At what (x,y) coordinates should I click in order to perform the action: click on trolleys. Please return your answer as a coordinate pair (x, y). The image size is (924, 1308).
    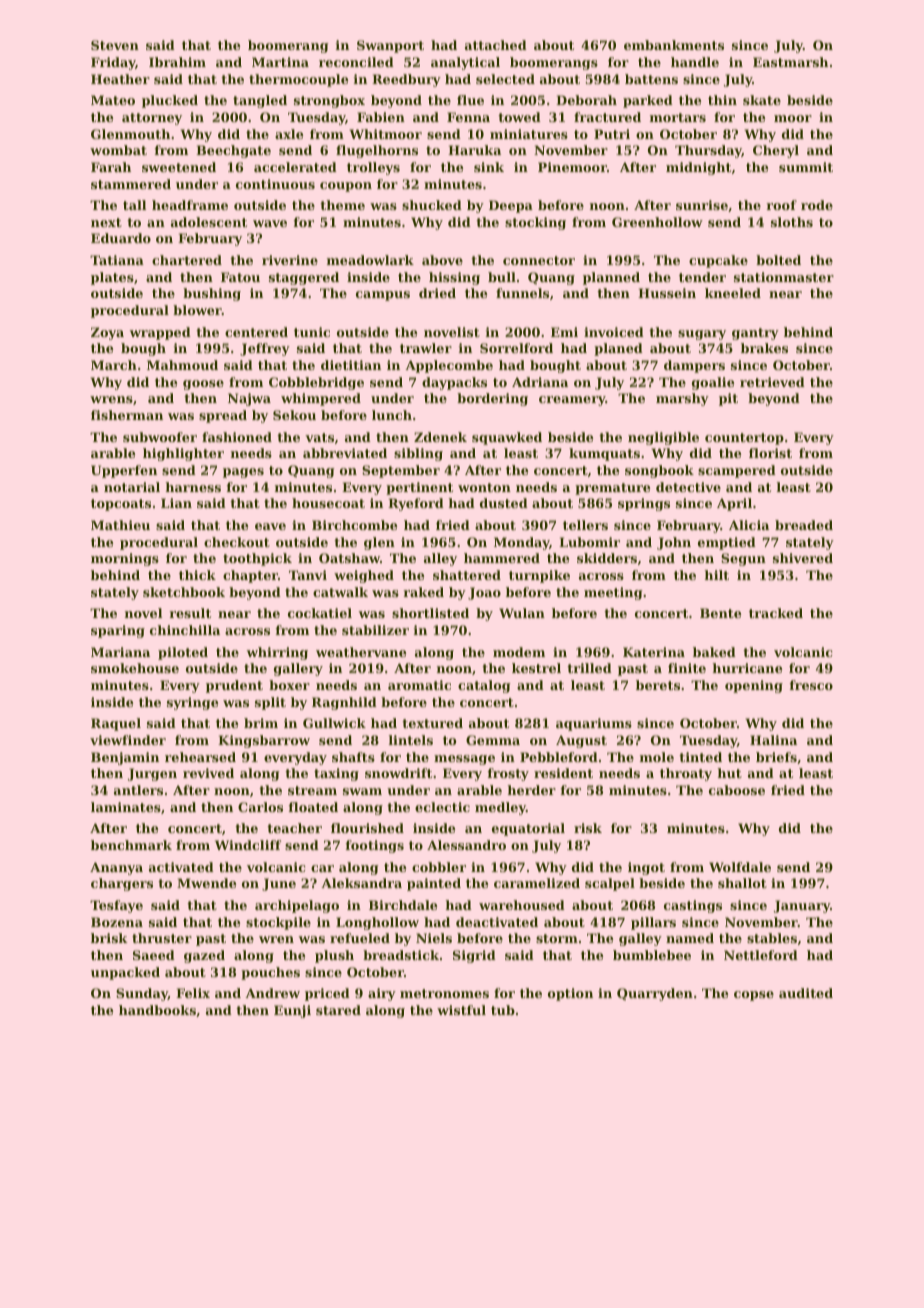
    Looking at the image, I should click on (373, 168).
